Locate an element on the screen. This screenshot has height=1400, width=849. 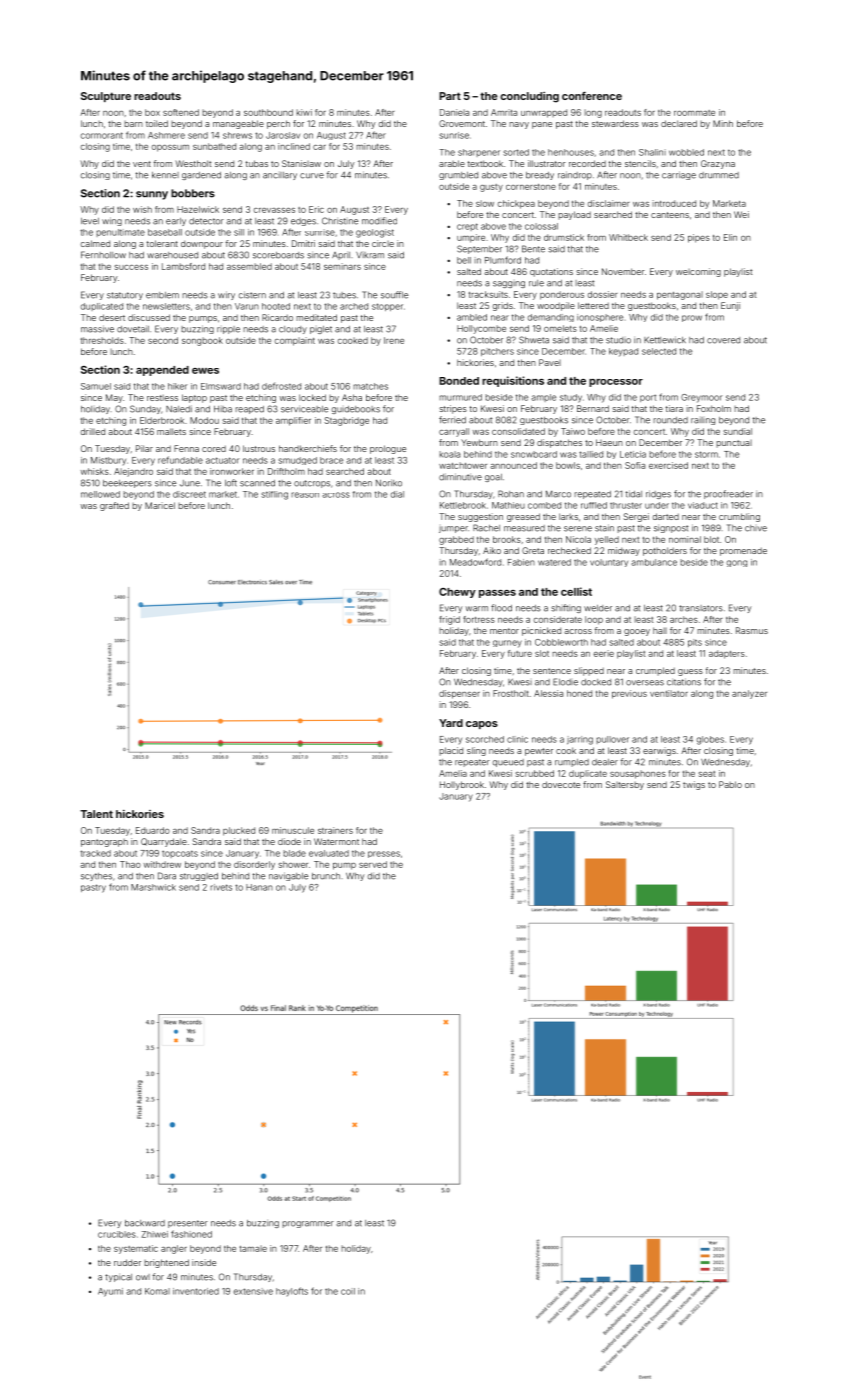
Chewy is located at coordinates (457, 593).
